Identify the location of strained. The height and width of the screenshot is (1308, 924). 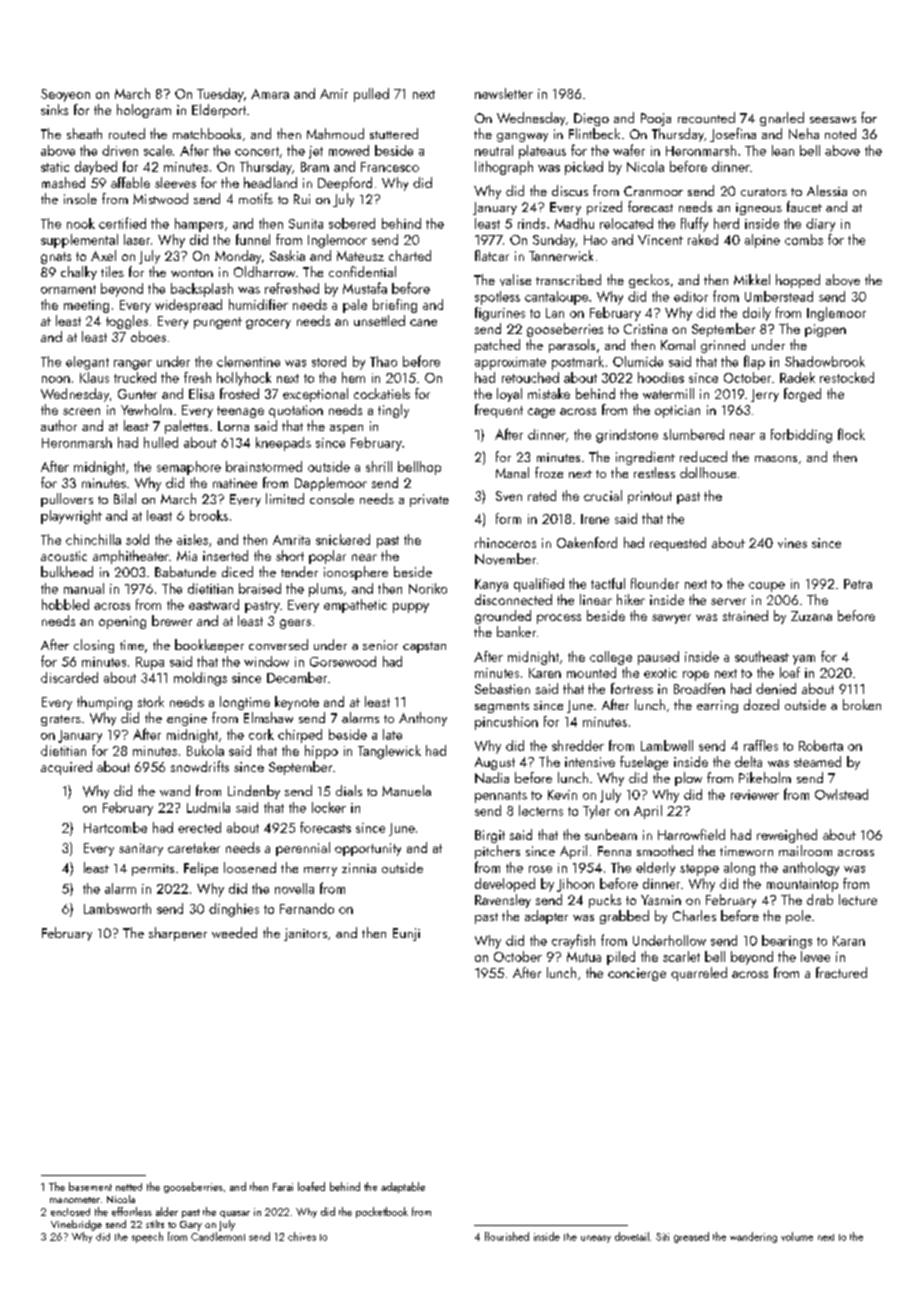
(745, 615).
